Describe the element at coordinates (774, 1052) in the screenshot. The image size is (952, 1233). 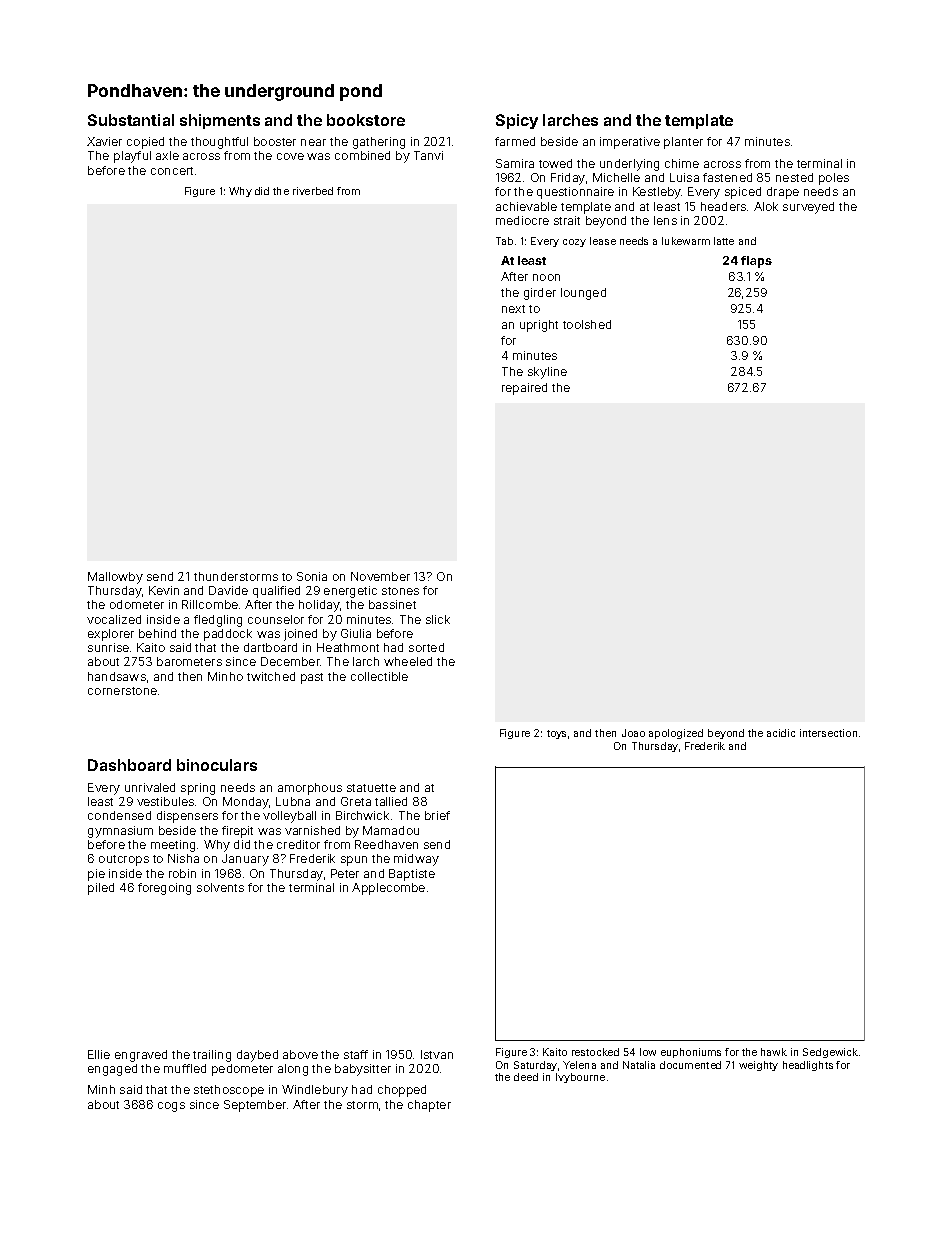
I see `hawk` at that location.
